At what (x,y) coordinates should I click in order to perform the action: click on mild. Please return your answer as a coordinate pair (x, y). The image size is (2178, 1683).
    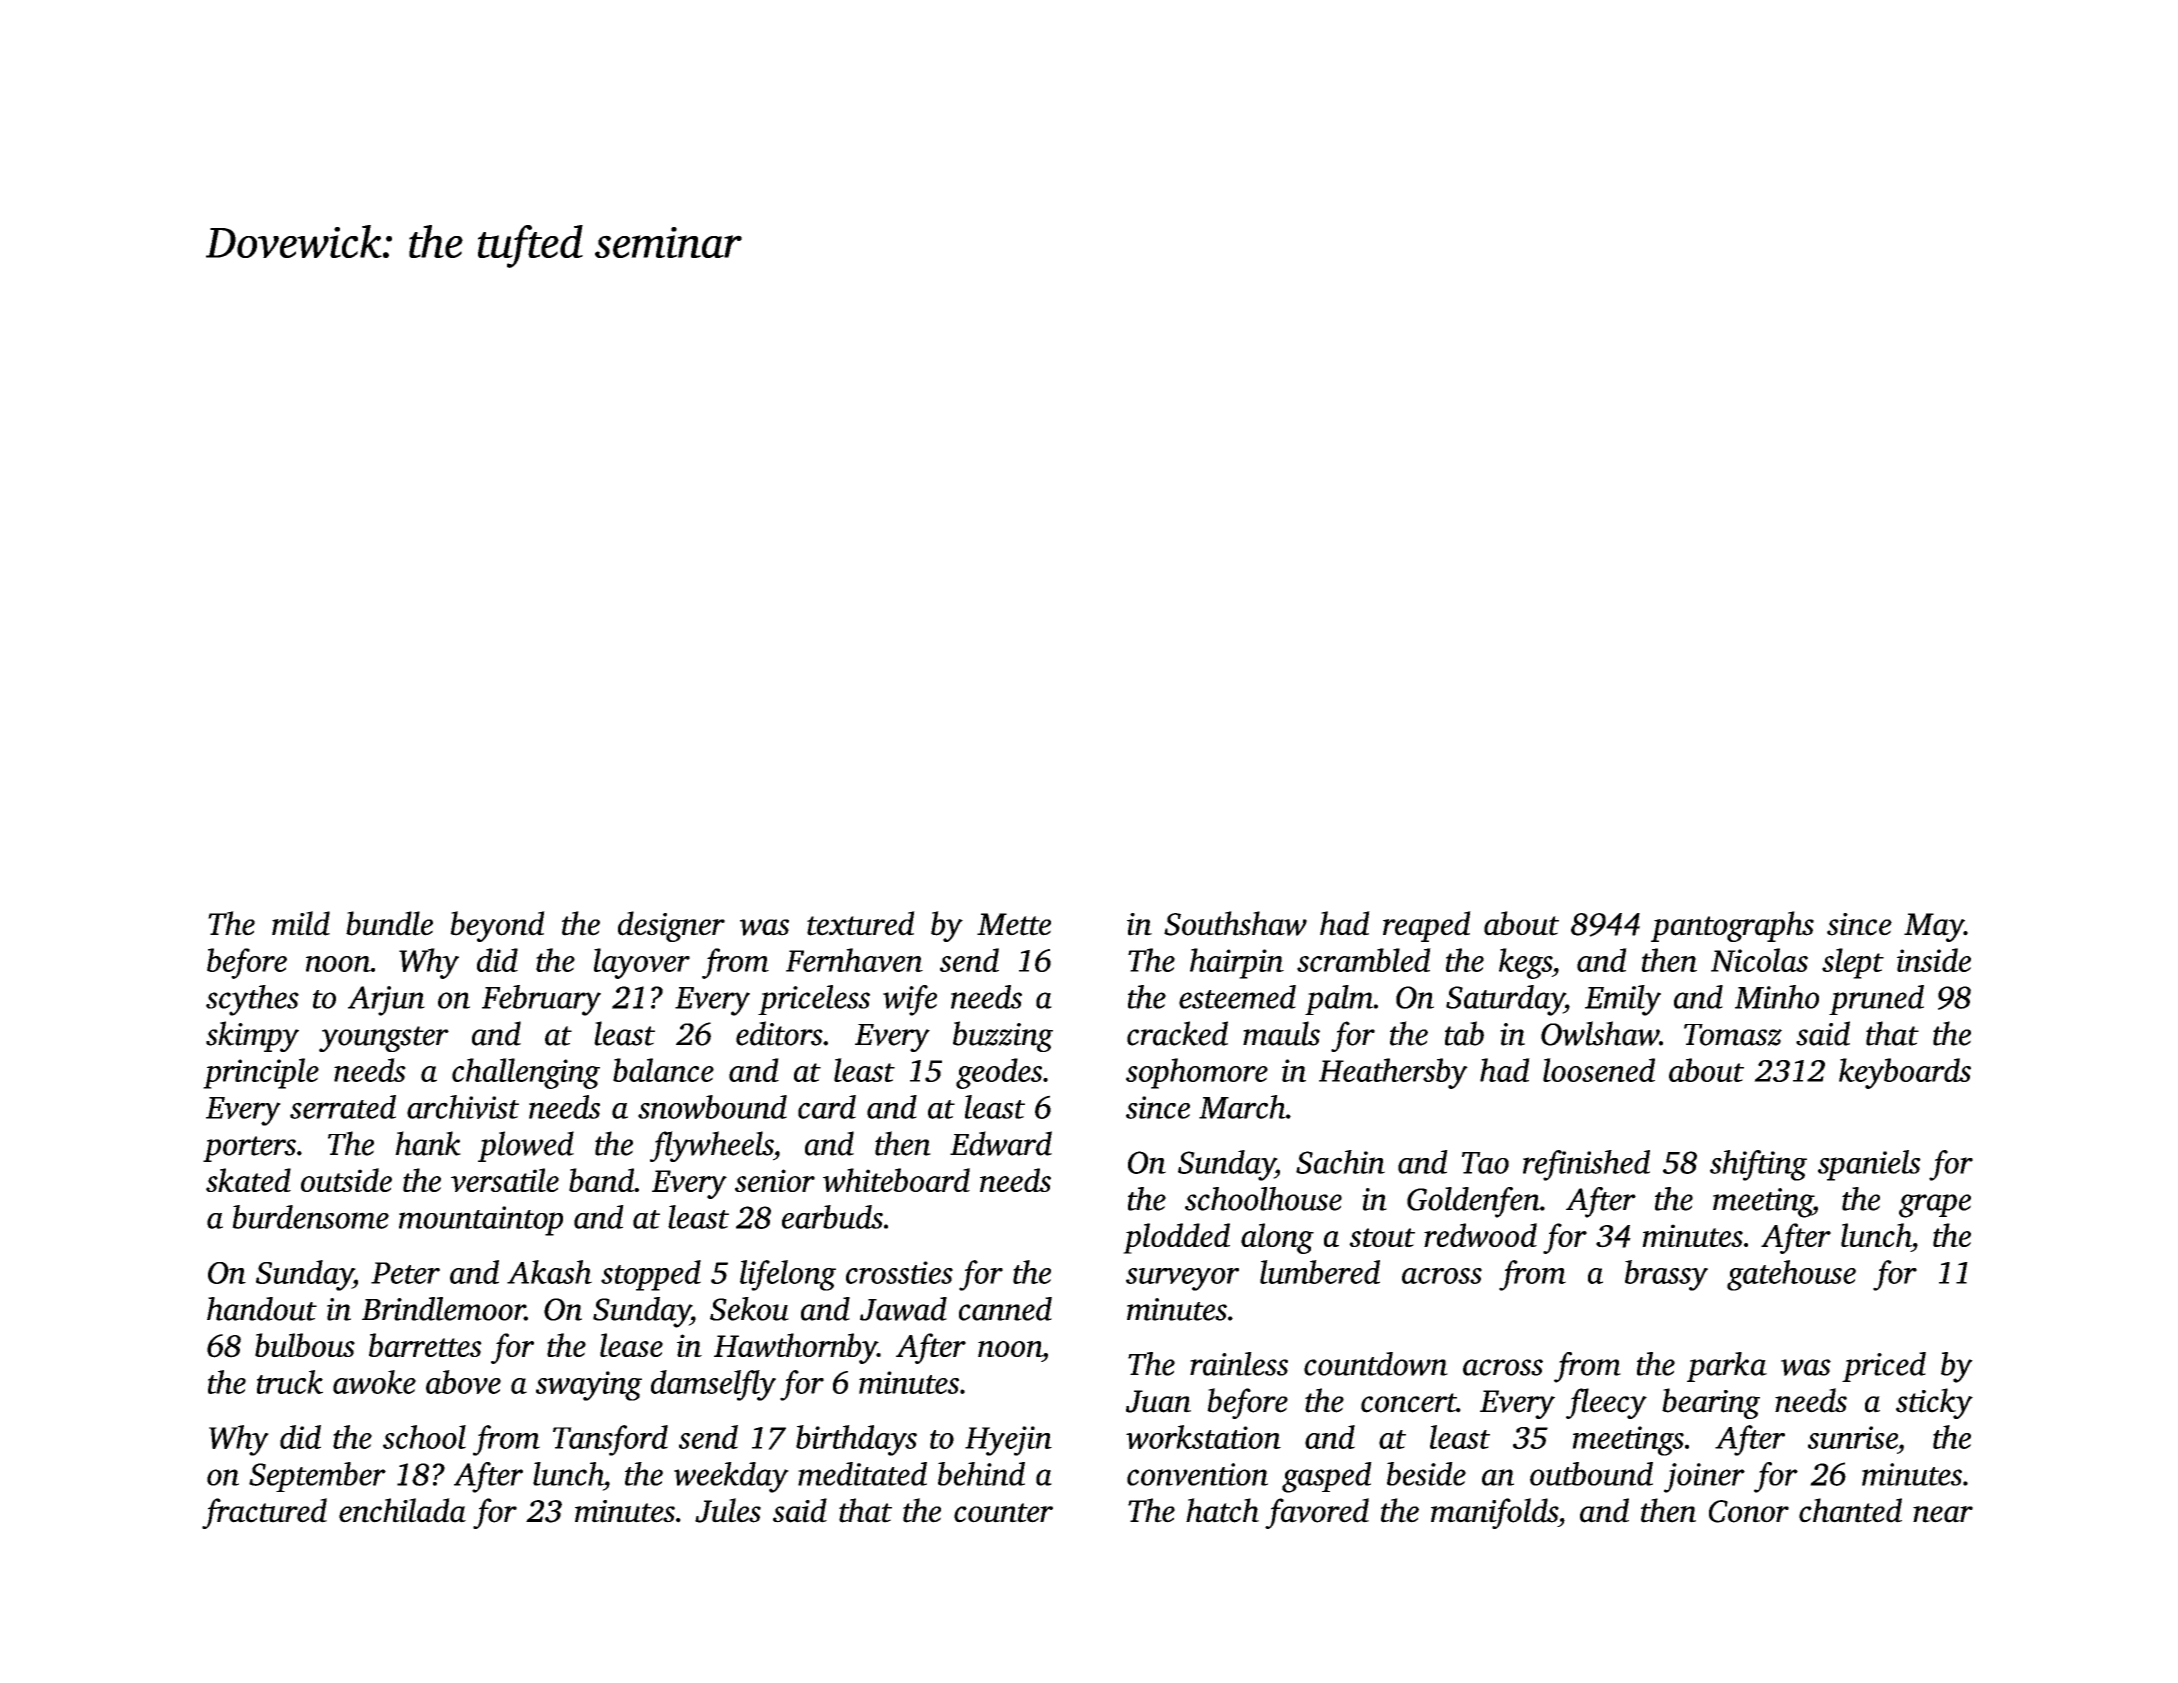
    Looking at the image, I should click on (301, 923).
